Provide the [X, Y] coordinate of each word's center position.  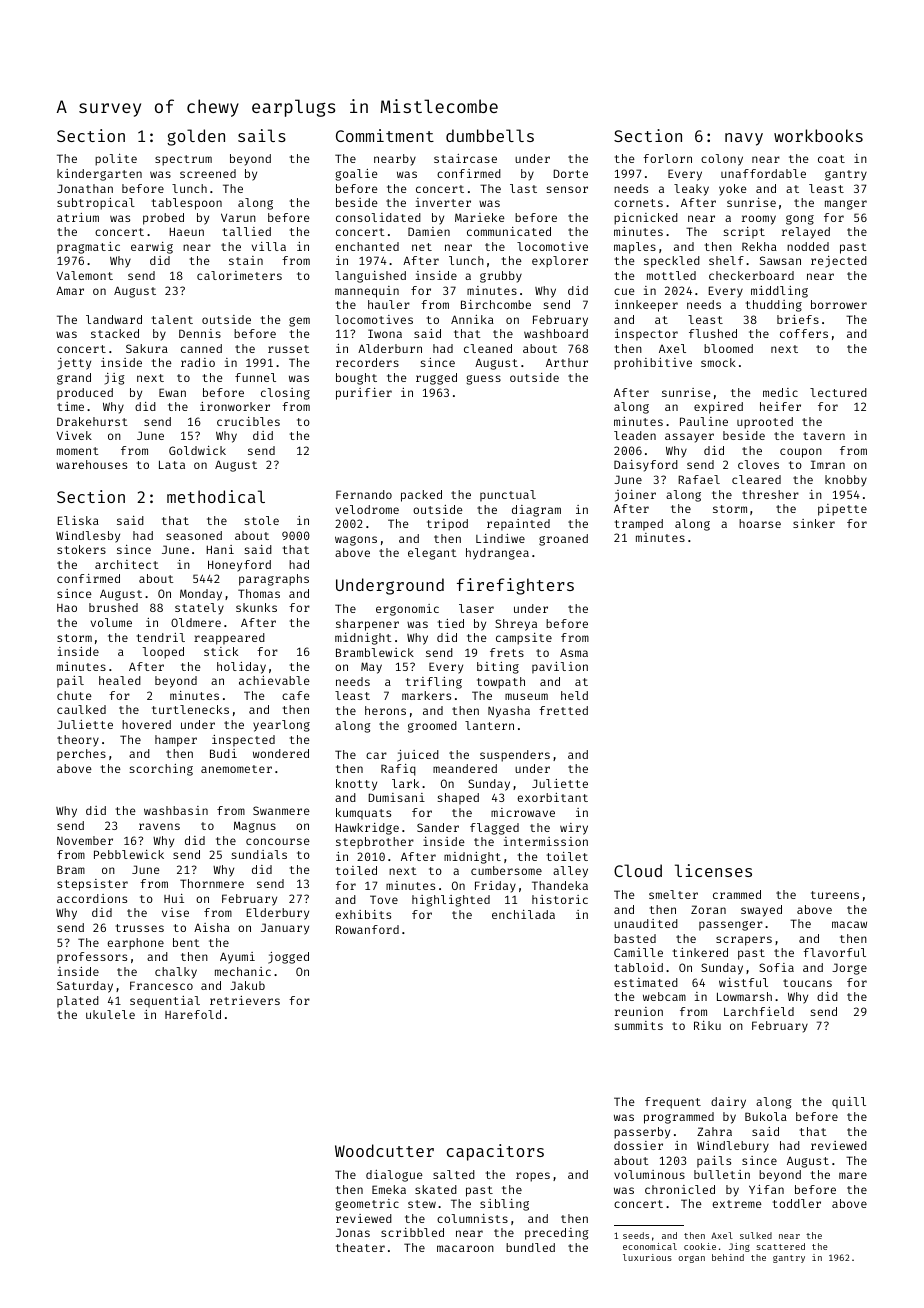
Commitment [385, 135]
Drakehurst [92, 421]
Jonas [353, 1232]
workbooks [818, 135]
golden [196, 137]
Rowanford [367, 929]
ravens [159, 826]
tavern [824, 436]
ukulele [110, 1014]
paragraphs [274, 580]
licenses [713, 870]
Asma [574, 652]
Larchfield [759, 1011]
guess [483, 380]
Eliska [78, 520]
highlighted [451, 901]
